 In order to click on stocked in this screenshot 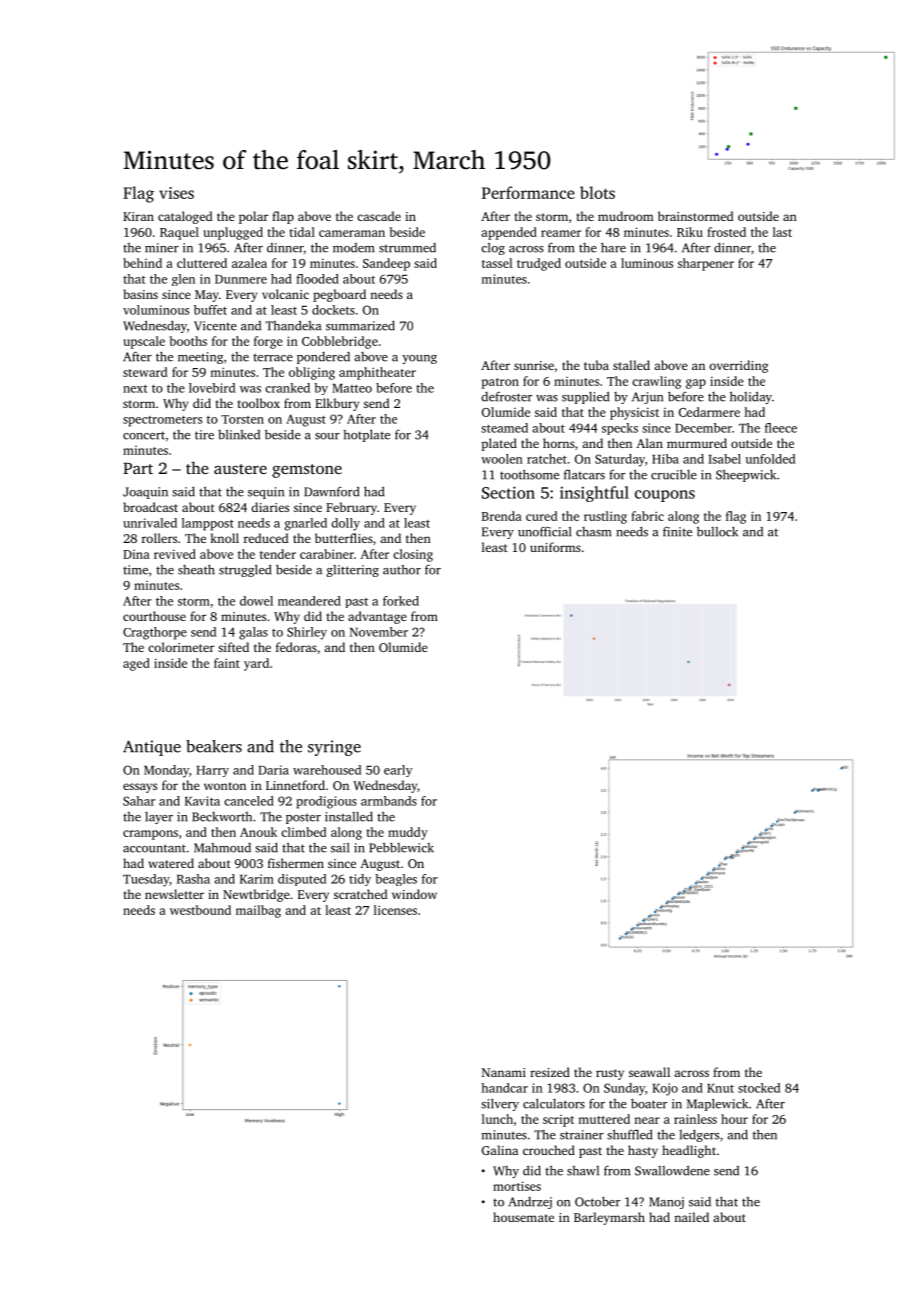, I will do `click(759, 1088)`.
